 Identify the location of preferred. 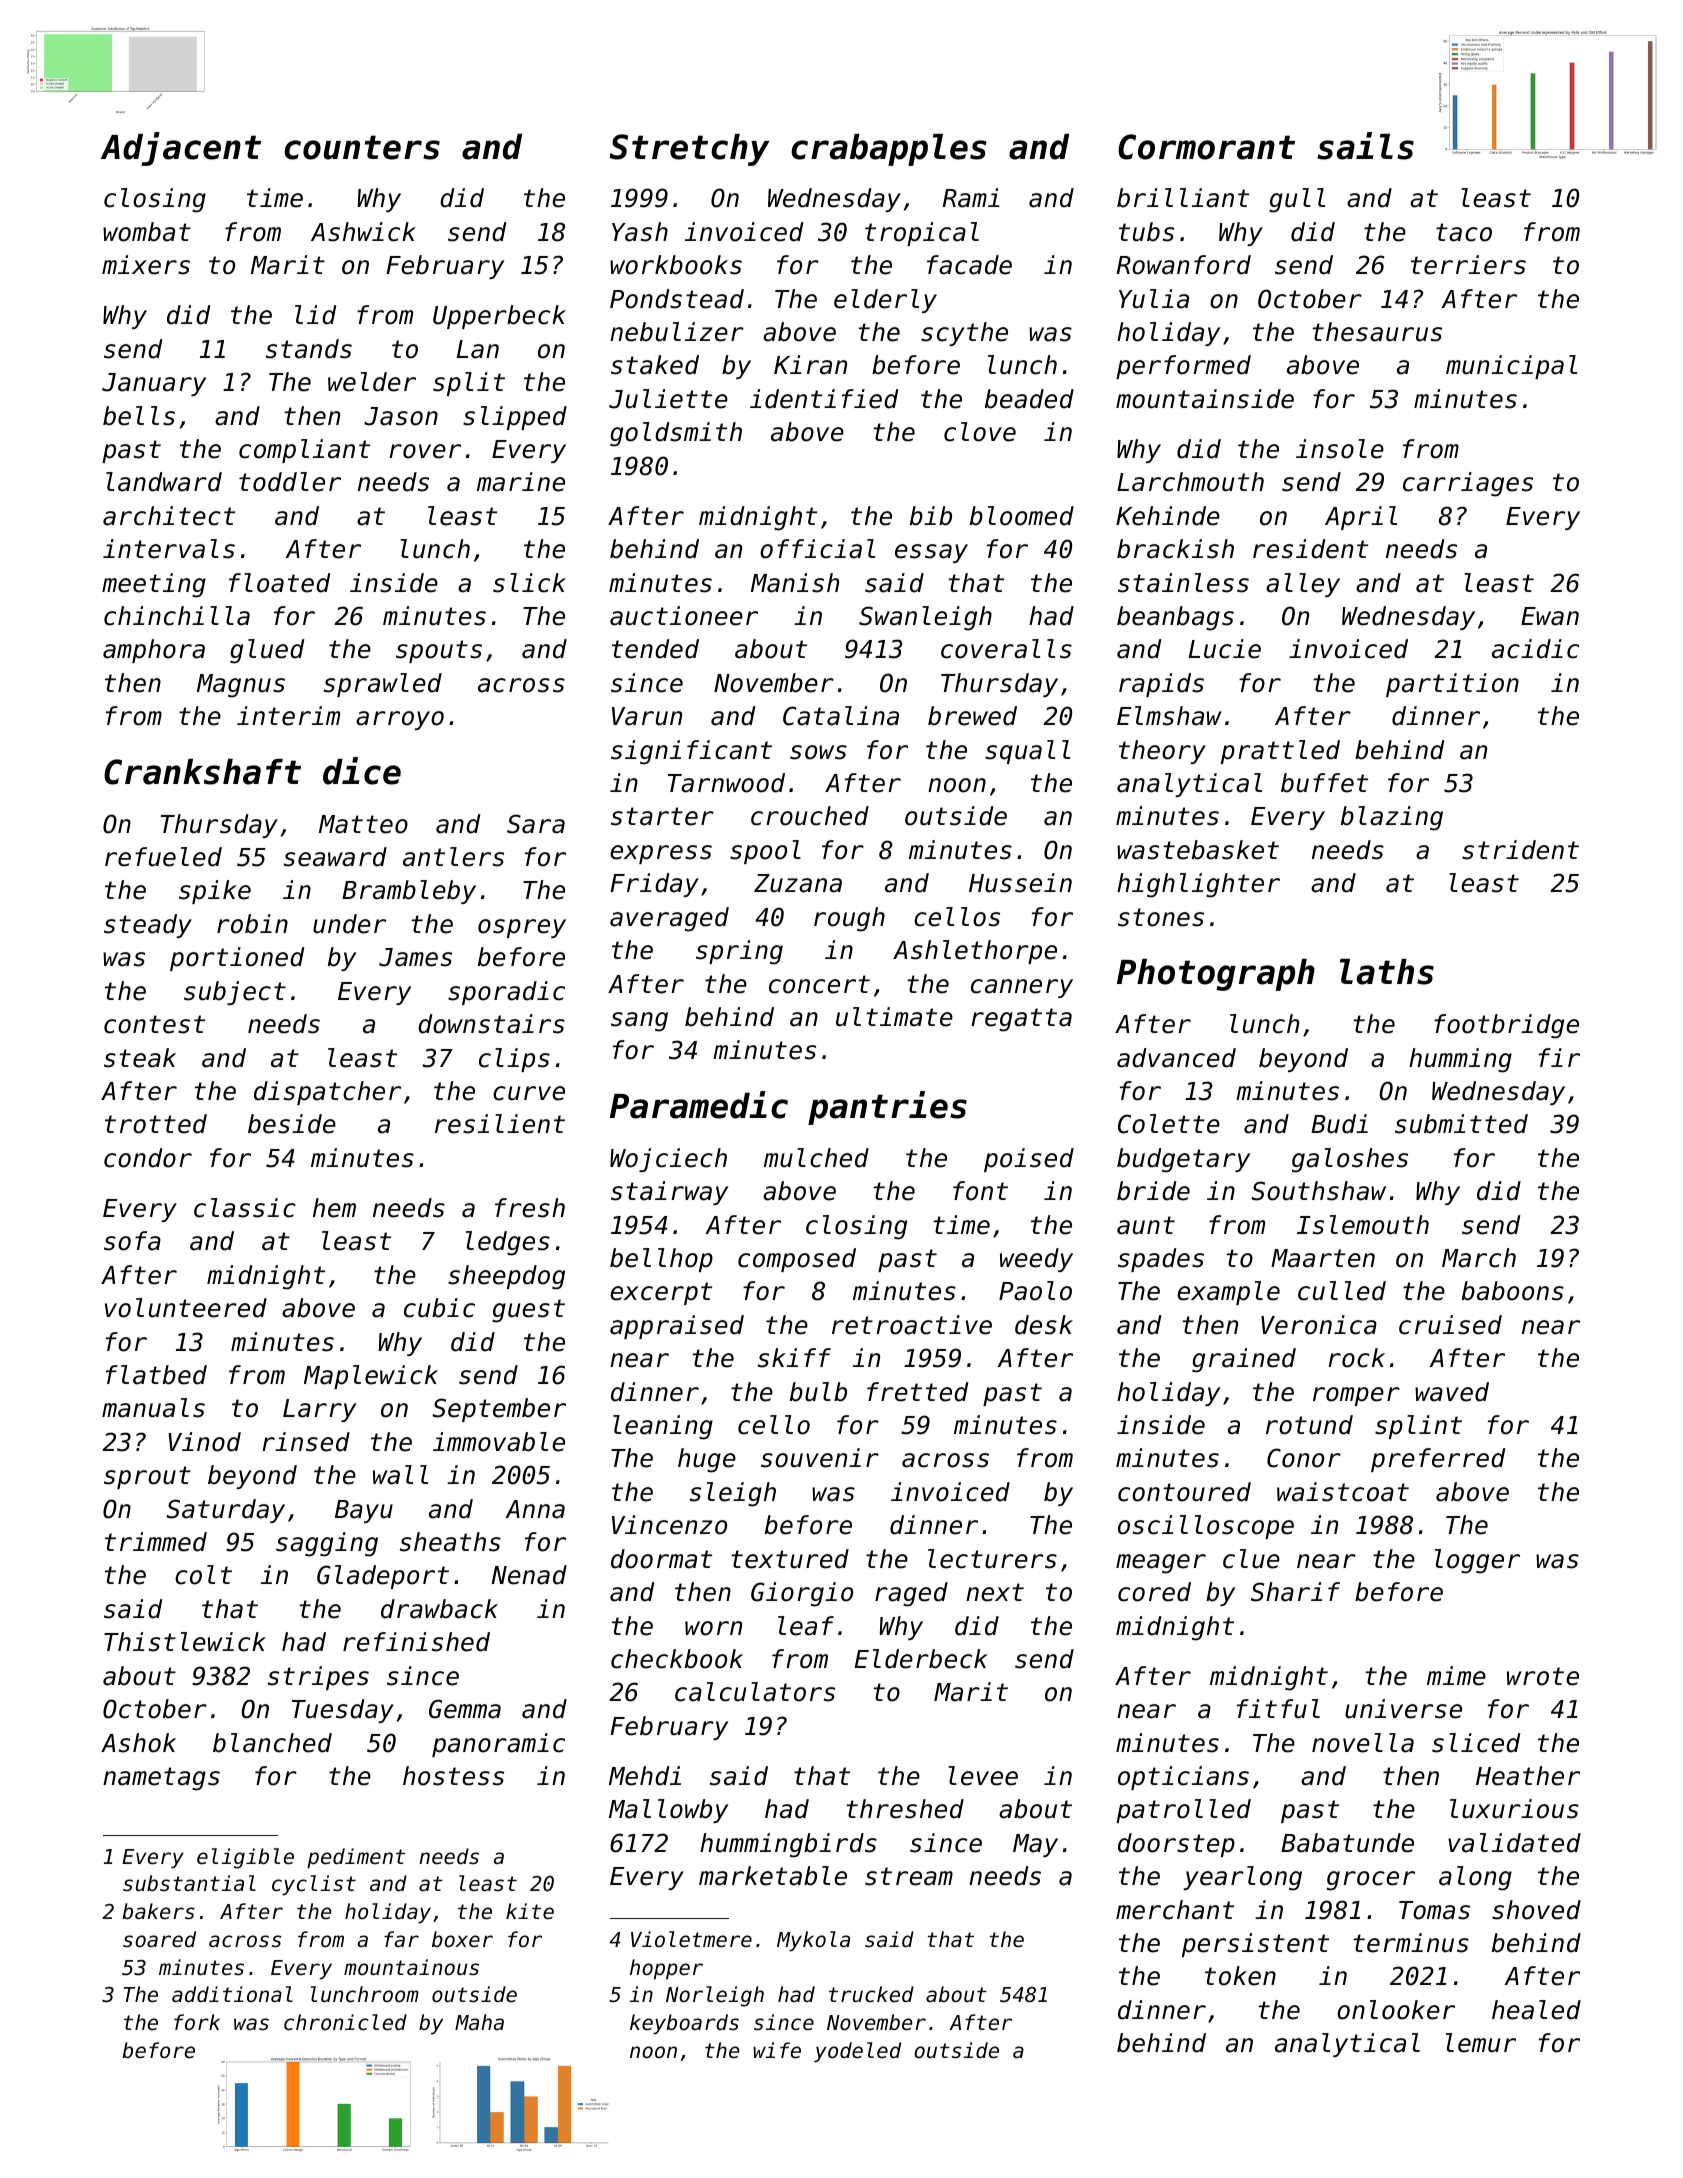
(1438, 1460).
